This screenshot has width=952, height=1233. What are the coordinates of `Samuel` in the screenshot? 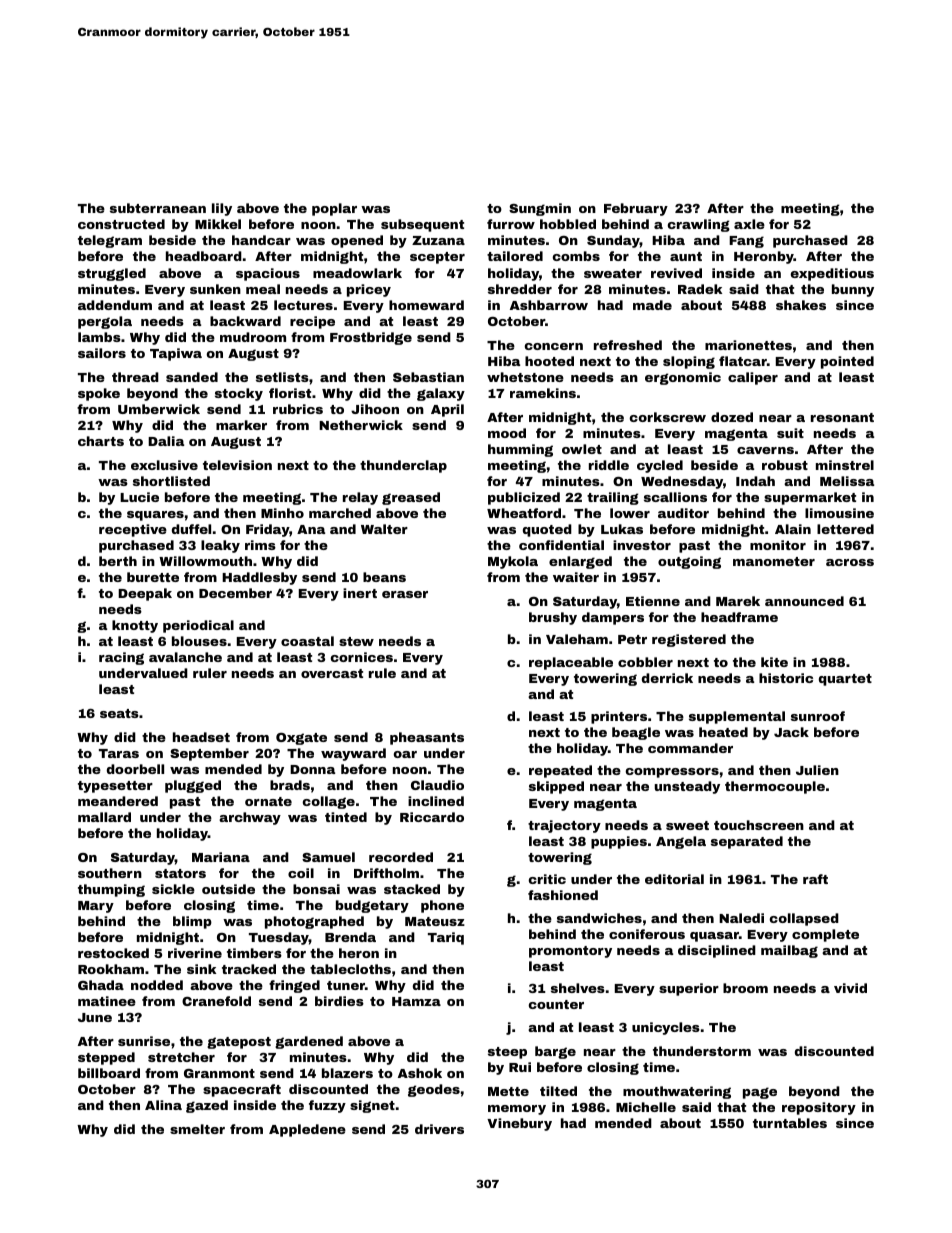 It's located at (328, 857).
